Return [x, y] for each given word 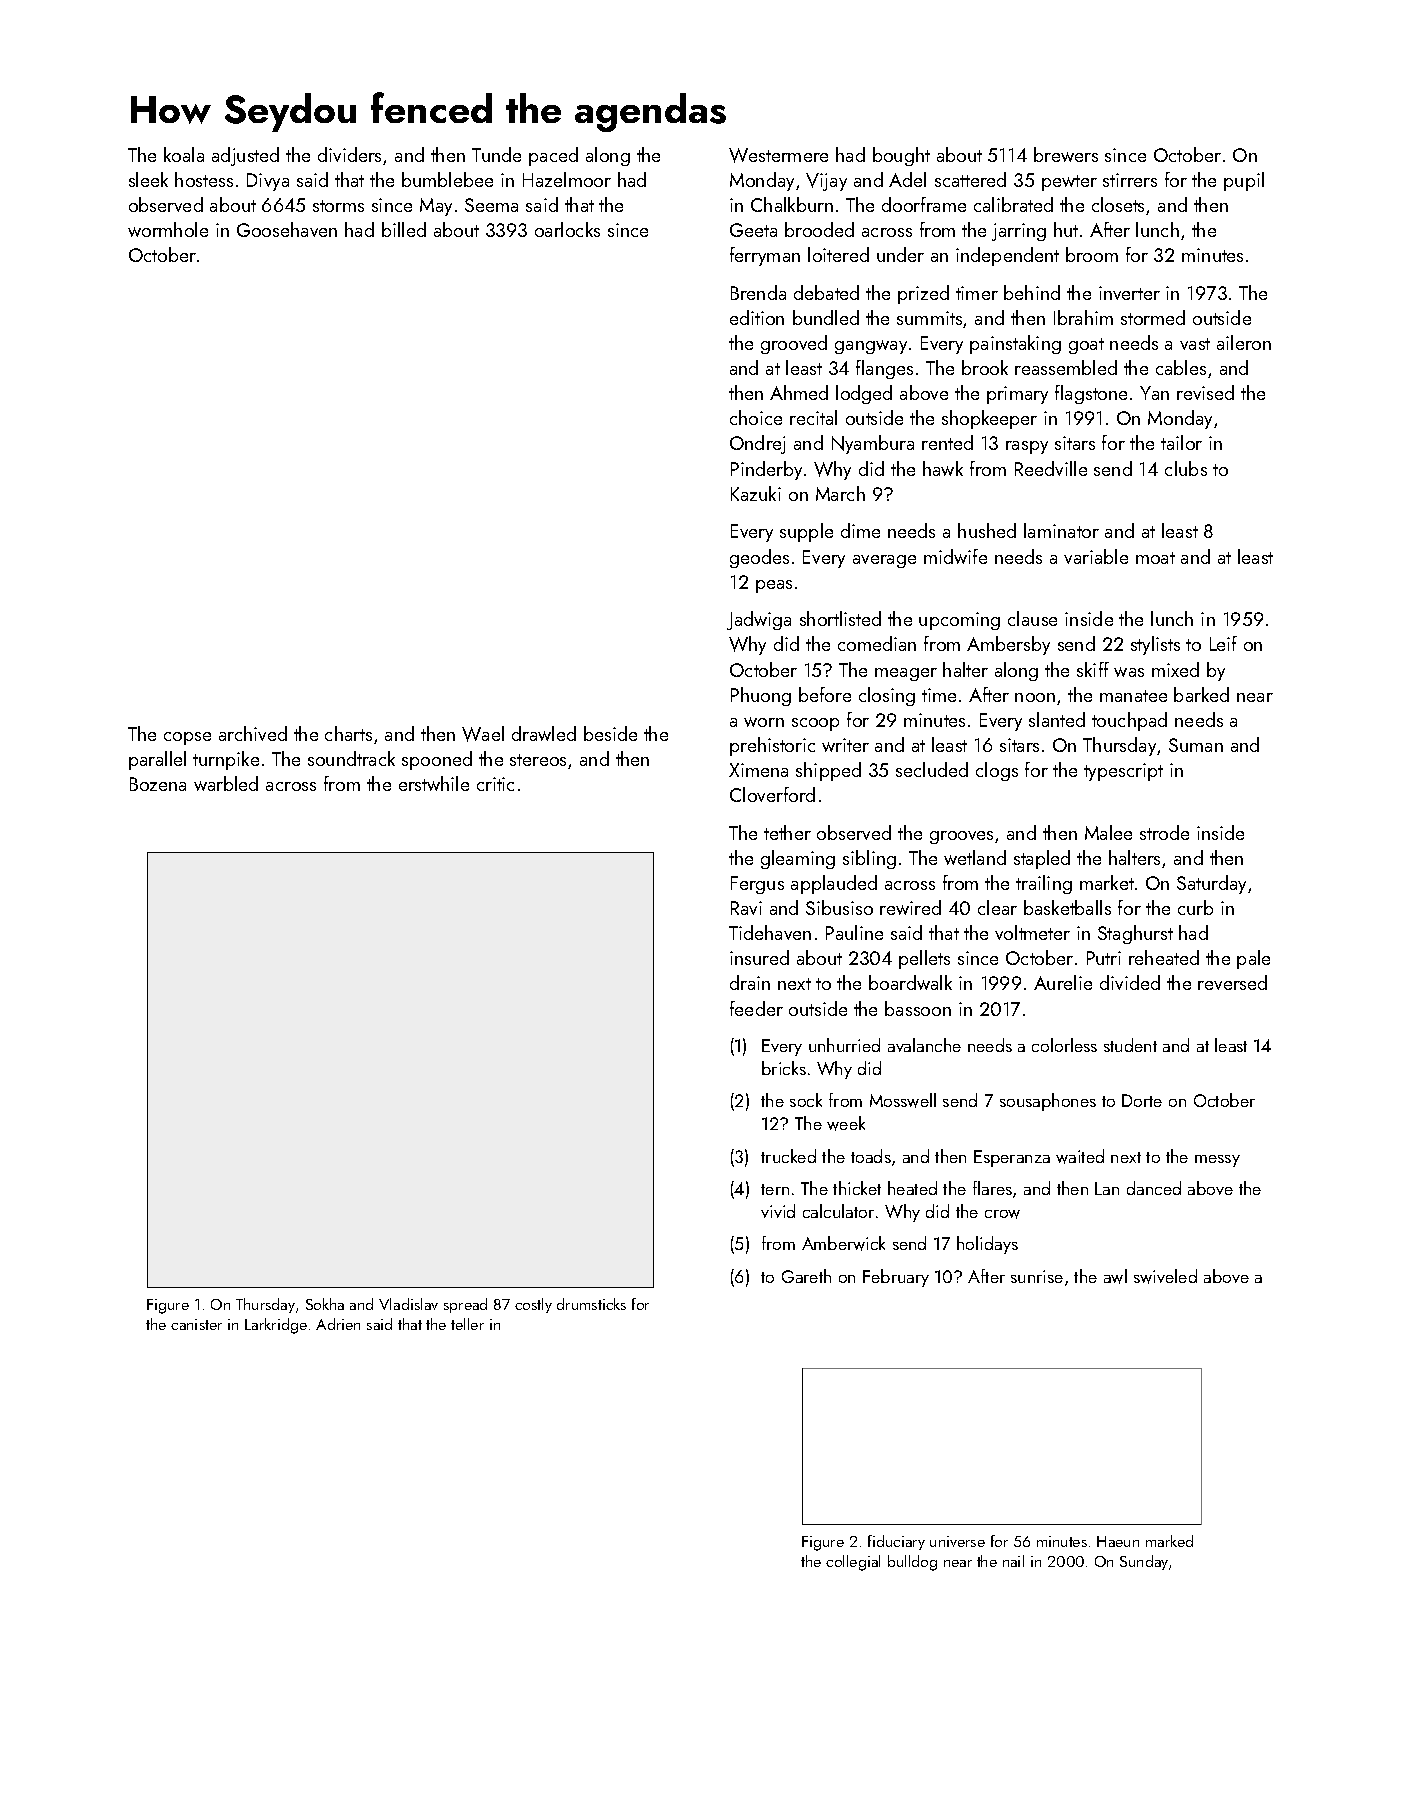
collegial [853, 1563]
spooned [437, 760]
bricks [784, 1068]
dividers [349, 154]
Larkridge [276, 1326]
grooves [961, 837]
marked [1169, 1541]
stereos [538, 760]
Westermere [778, 155]
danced [1154, 1188]
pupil [1244, 181]
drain [750, 982]
